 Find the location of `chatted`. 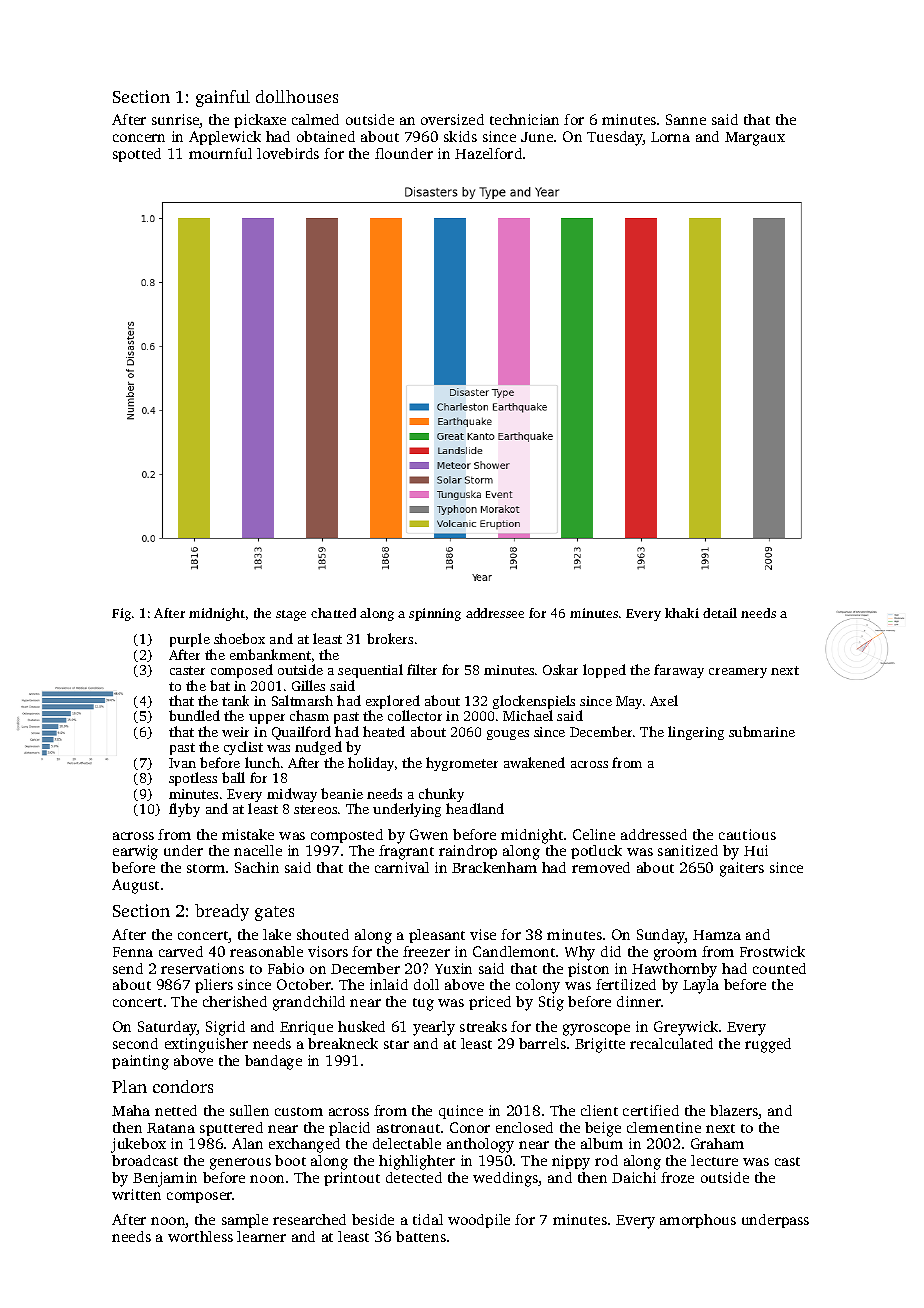

chatted is located at coordinates (333, 613).
